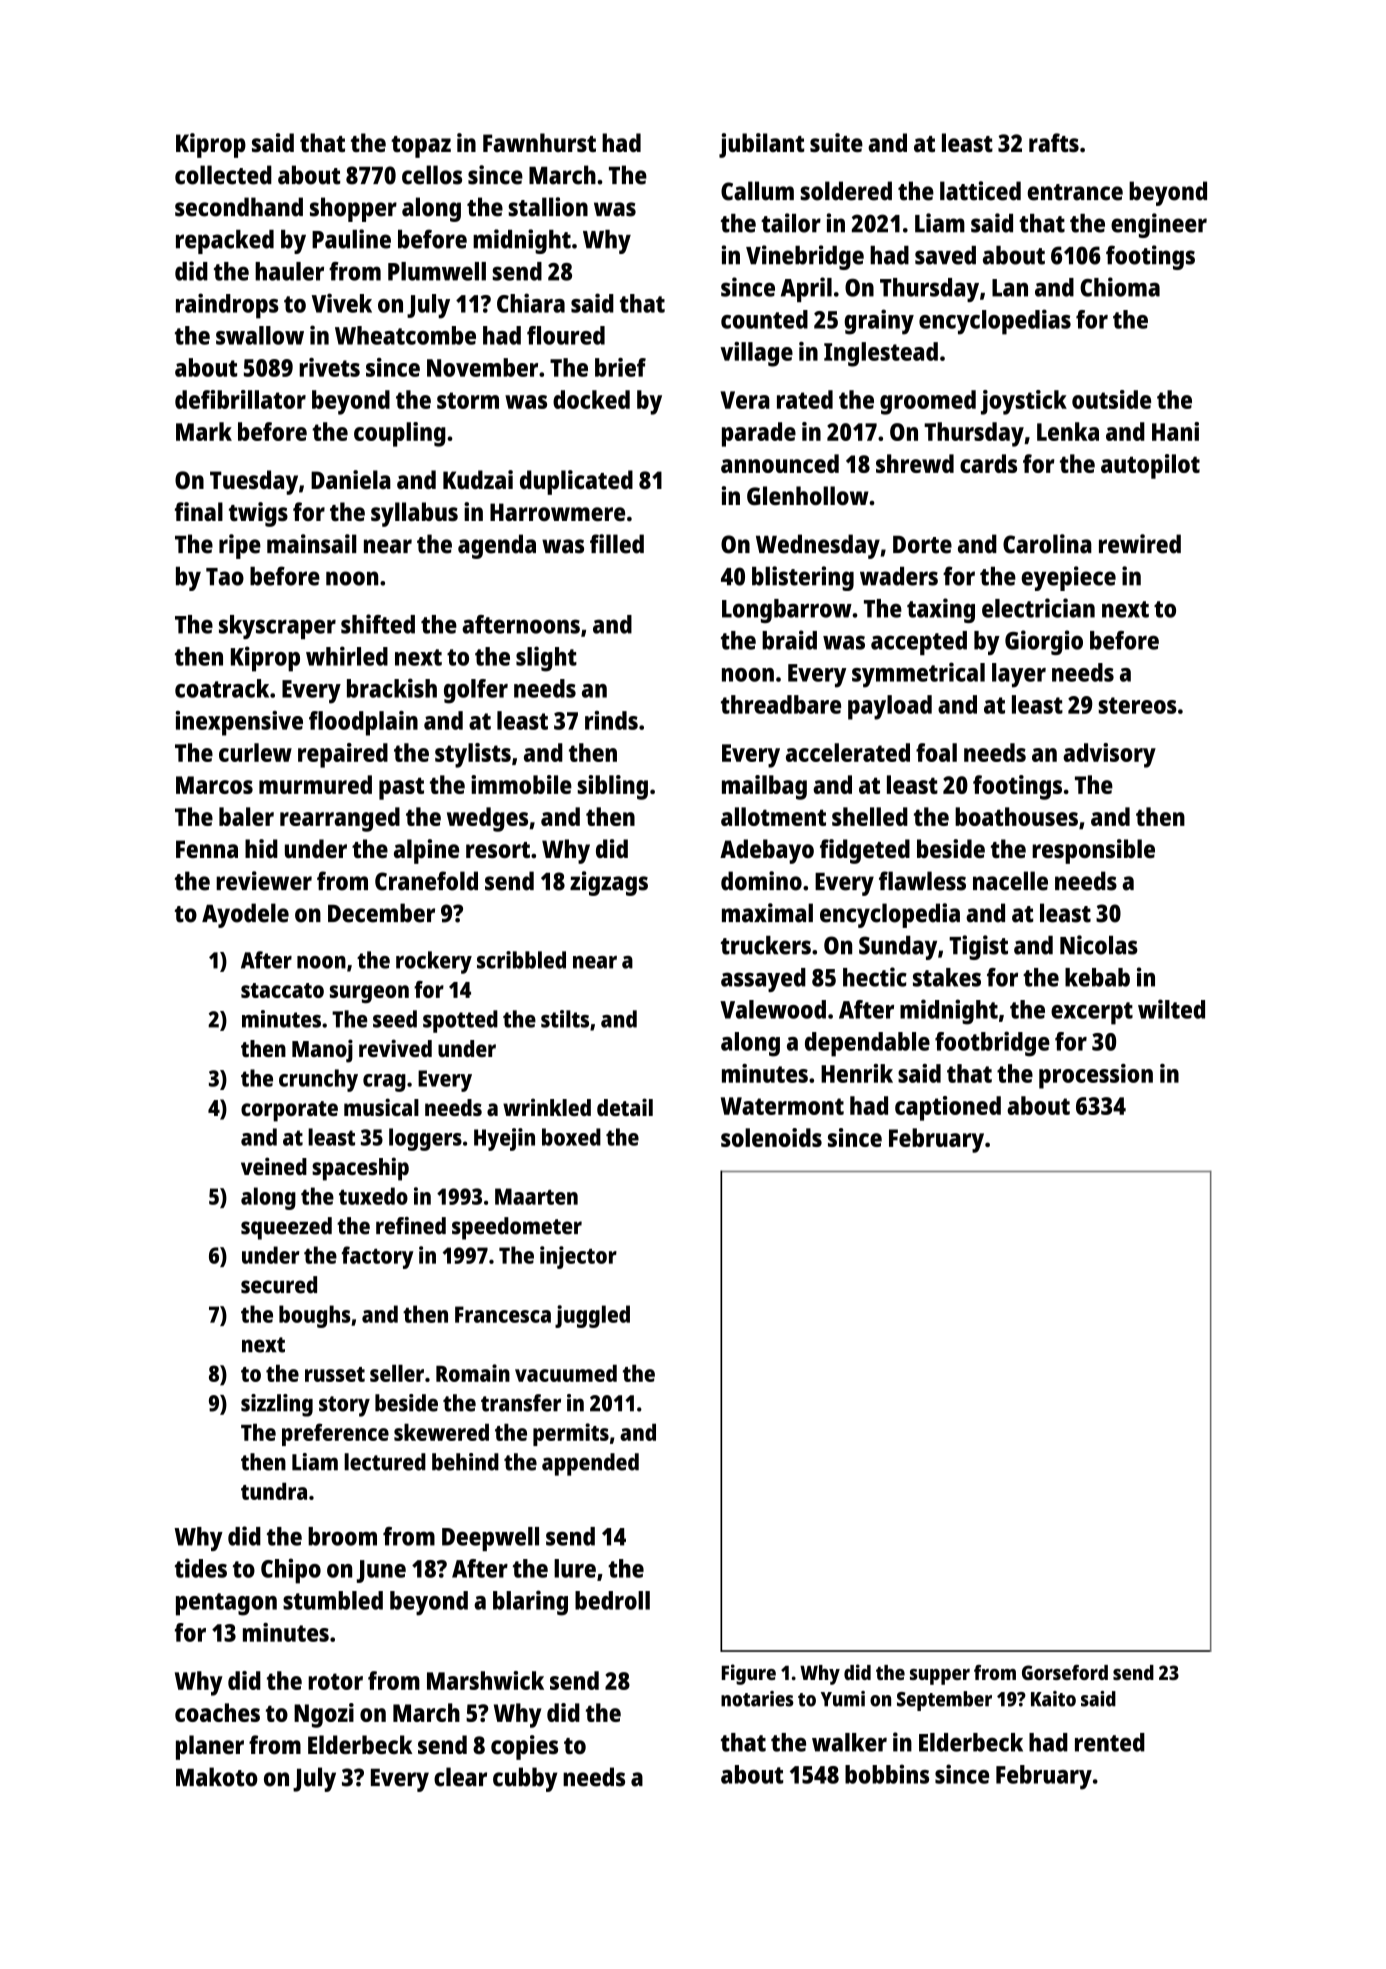 The image size is (1386, 1969). Describe the element at coordinates (329, 367) in the document. I see `rivets` at that location.
